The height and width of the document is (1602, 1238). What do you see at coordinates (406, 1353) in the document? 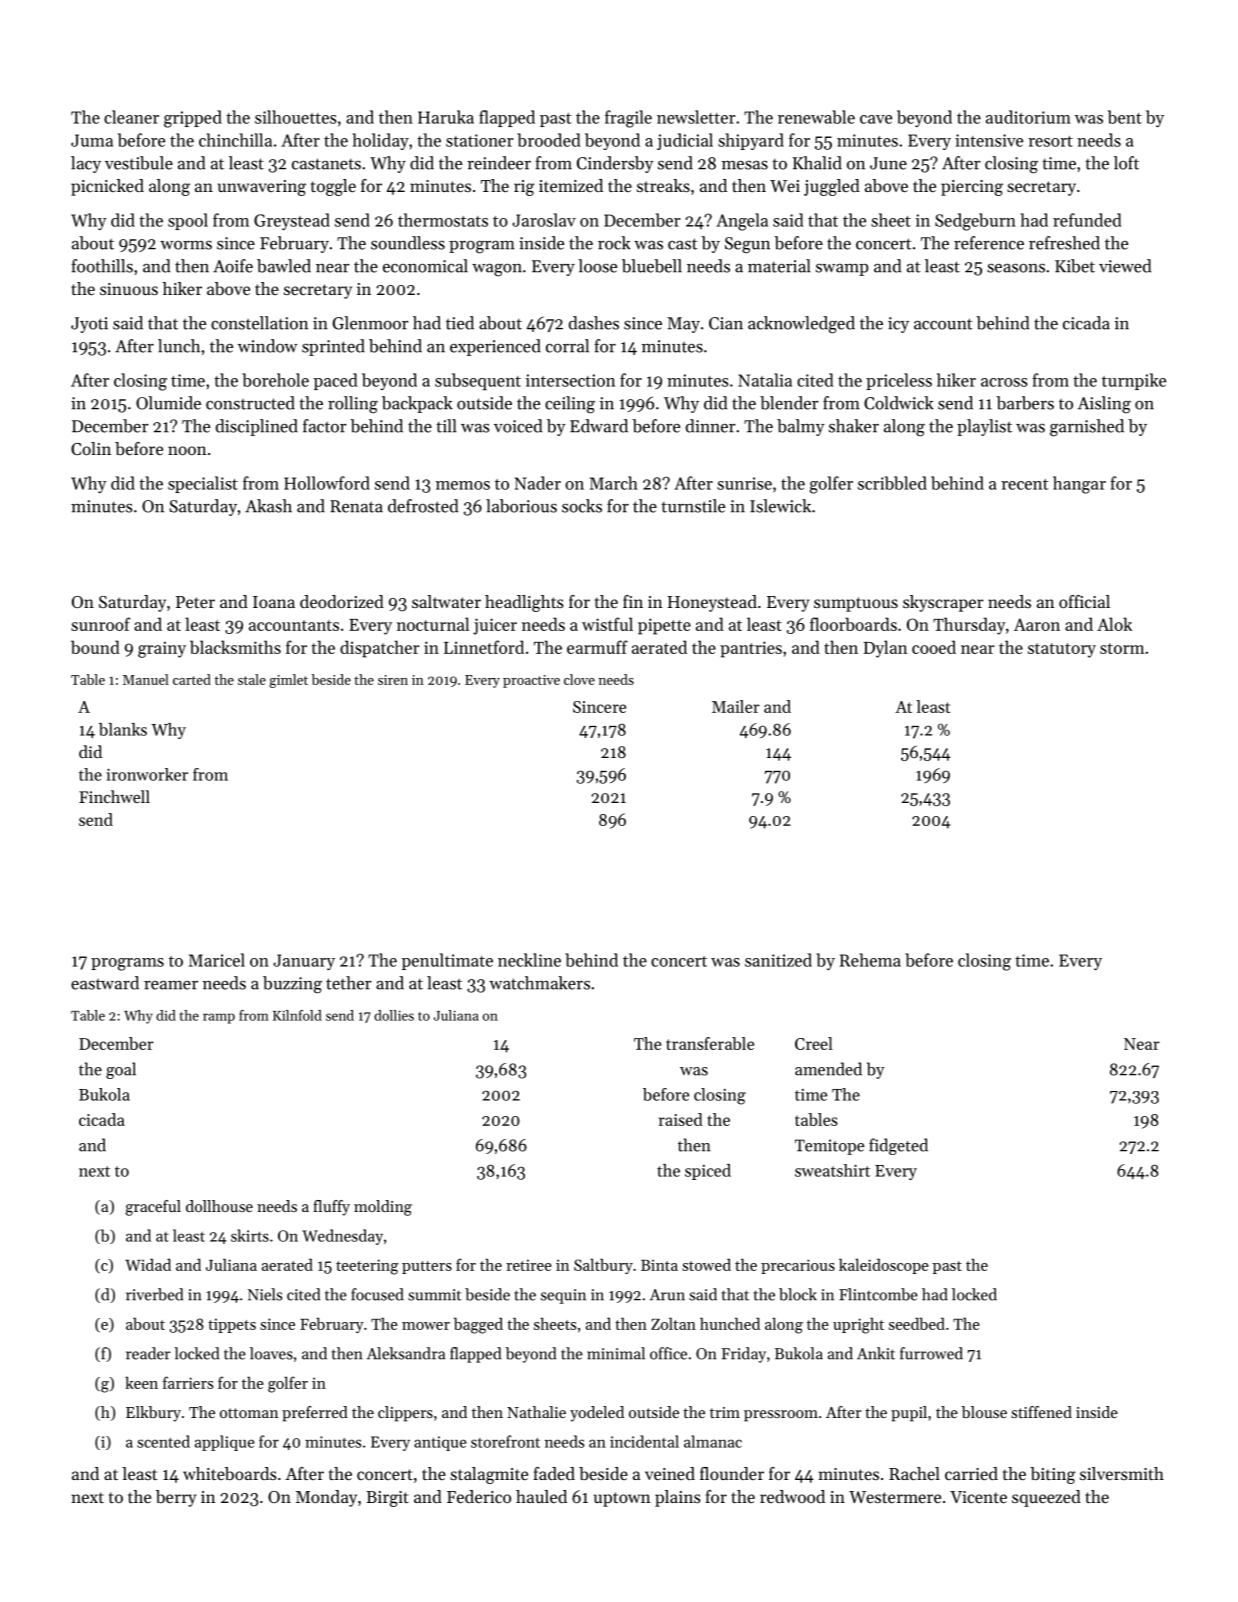
I see `Aleksandra` at bounding box center [406, 1353].
